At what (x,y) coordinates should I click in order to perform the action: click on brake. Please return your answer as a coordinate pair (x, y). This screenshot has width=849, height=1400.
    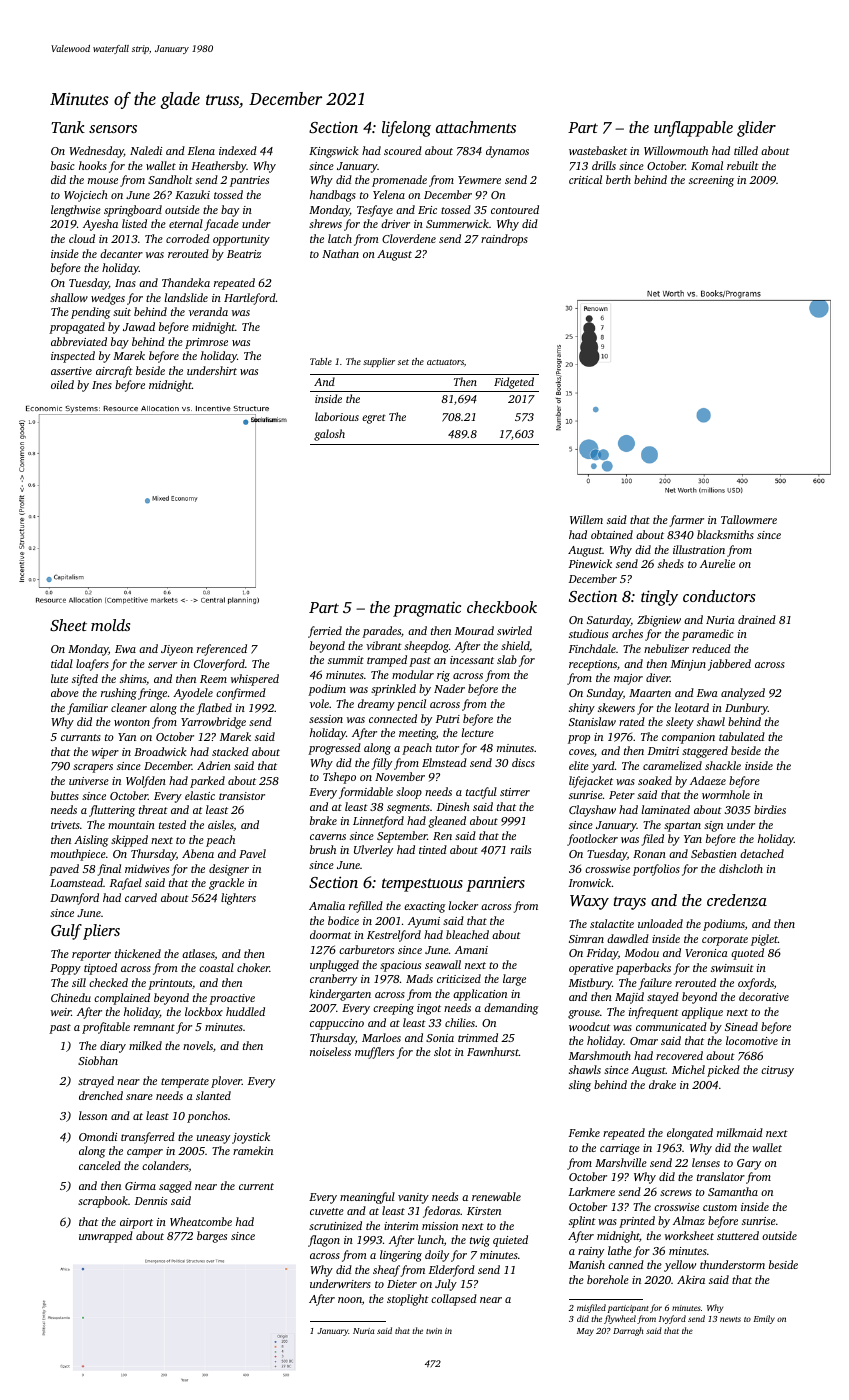
    Looking at the image, I should click on (323, 820).
